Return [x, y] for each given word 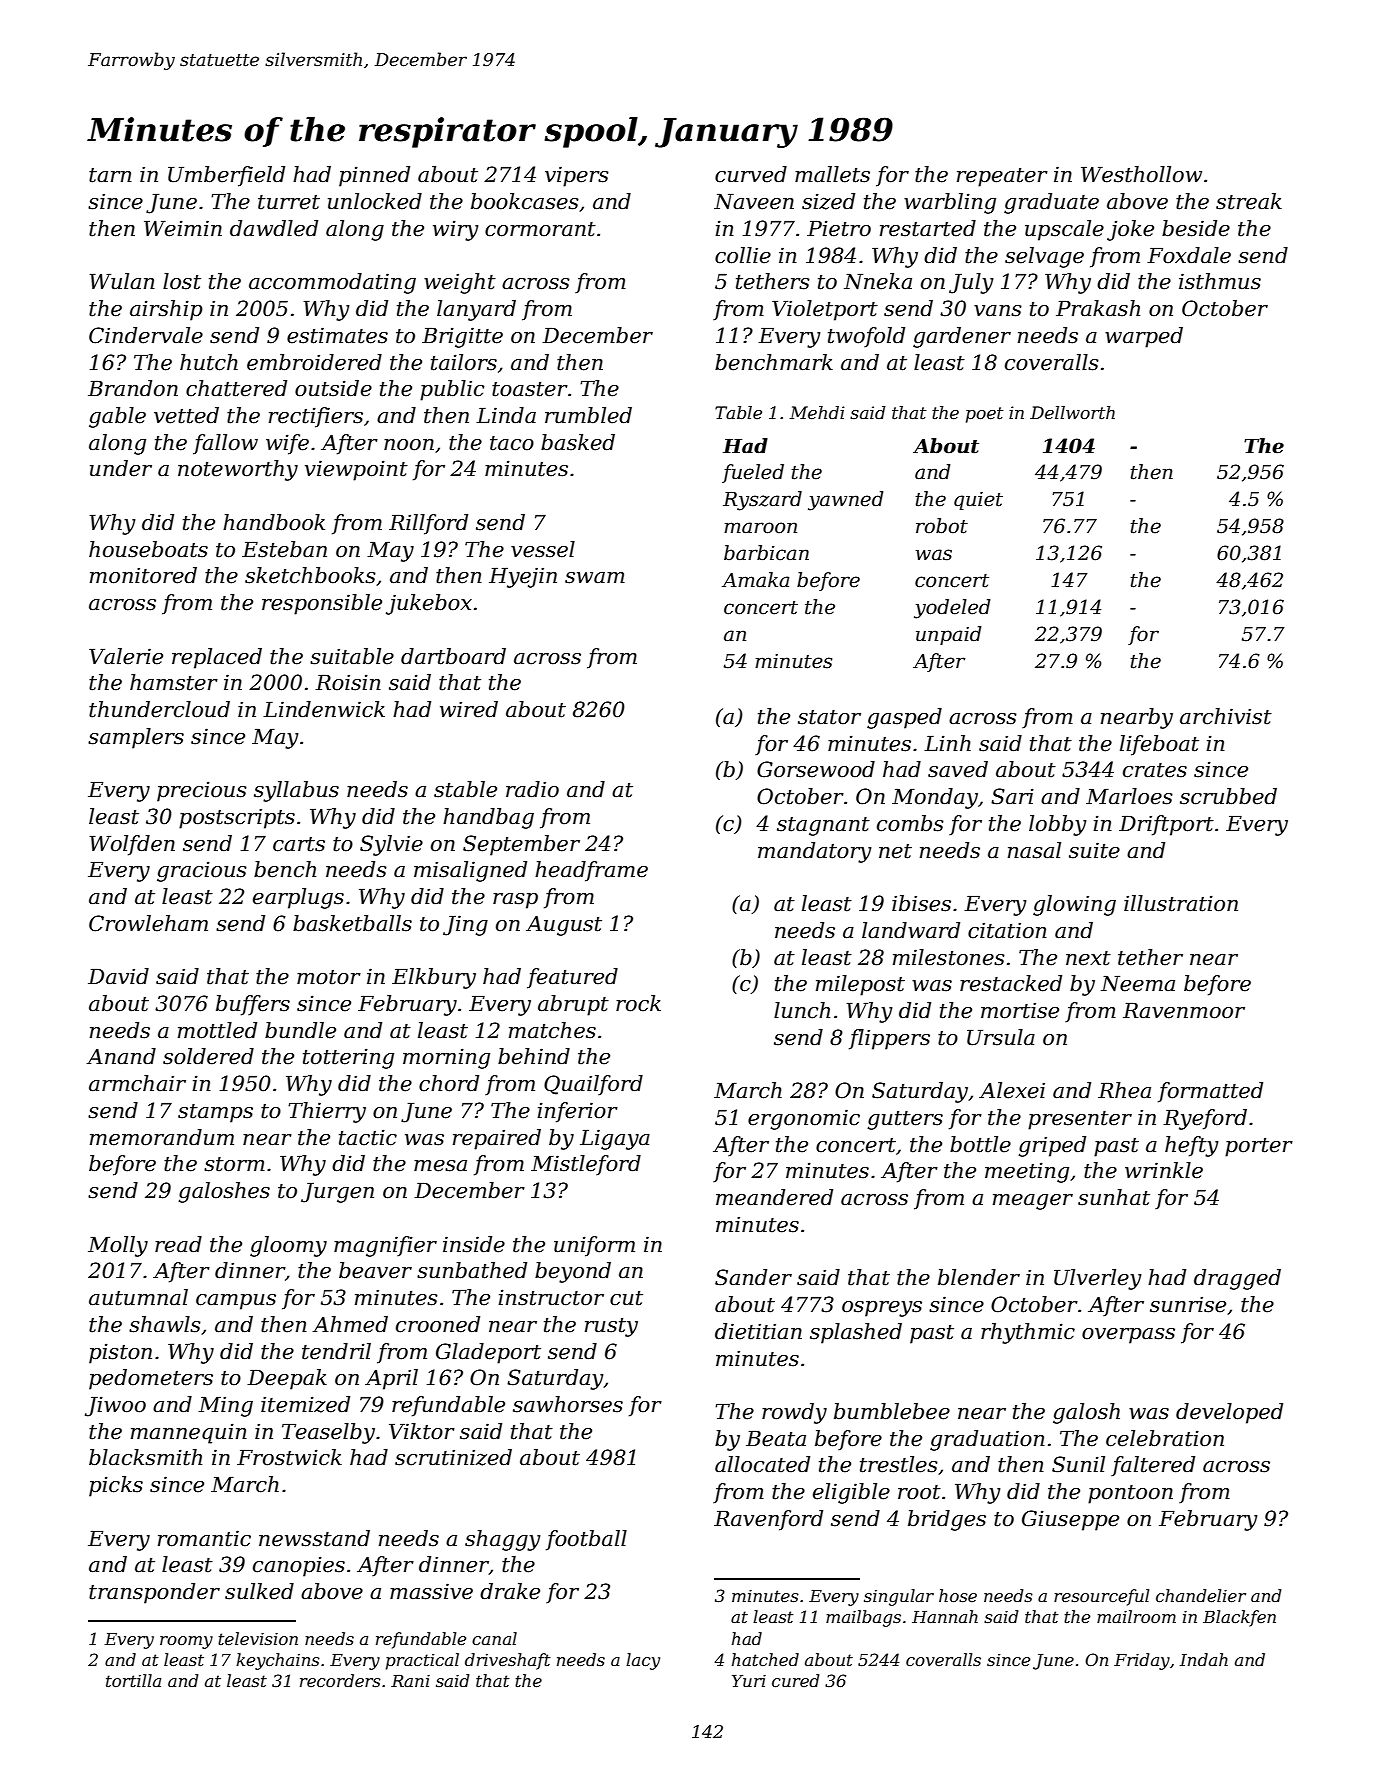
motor [329, 977]
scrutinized [453, 1457]
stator [829, 717]
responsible [322, 604]
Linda [506, 415]
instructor [551, 1297]
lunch [802, 1010]
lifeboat [1159, 745]
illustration [1181, 903]
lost [182, 281]
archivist [1226, 716]
